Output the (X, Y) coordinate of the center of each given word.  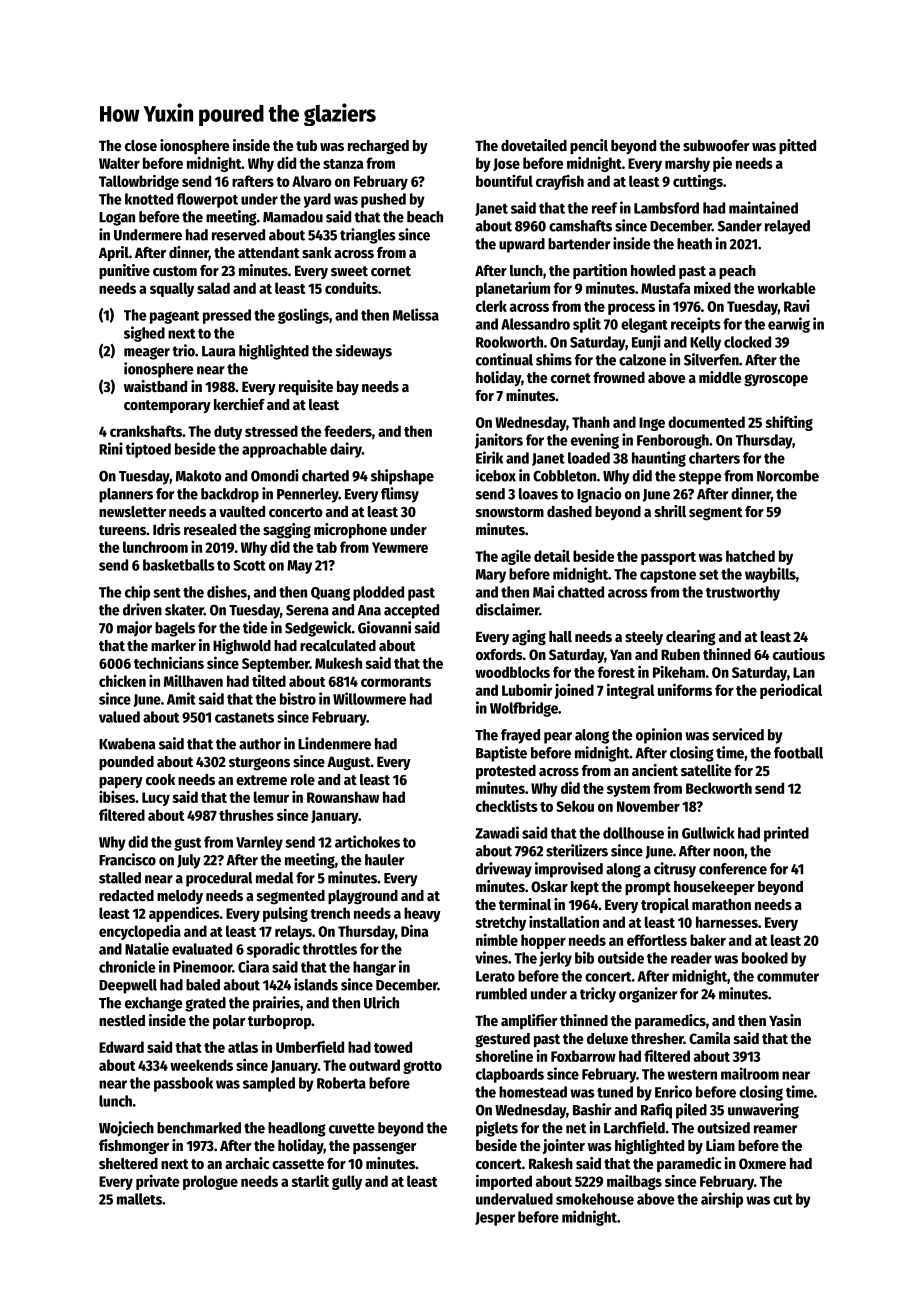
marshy (687, 164)
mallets (139, 1199)
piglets (497, 1129)
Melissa (416, 314)
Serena (307, 610)
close (141, 145)
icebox (496, 475)
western (692, 1075)
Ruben (680, 654)
